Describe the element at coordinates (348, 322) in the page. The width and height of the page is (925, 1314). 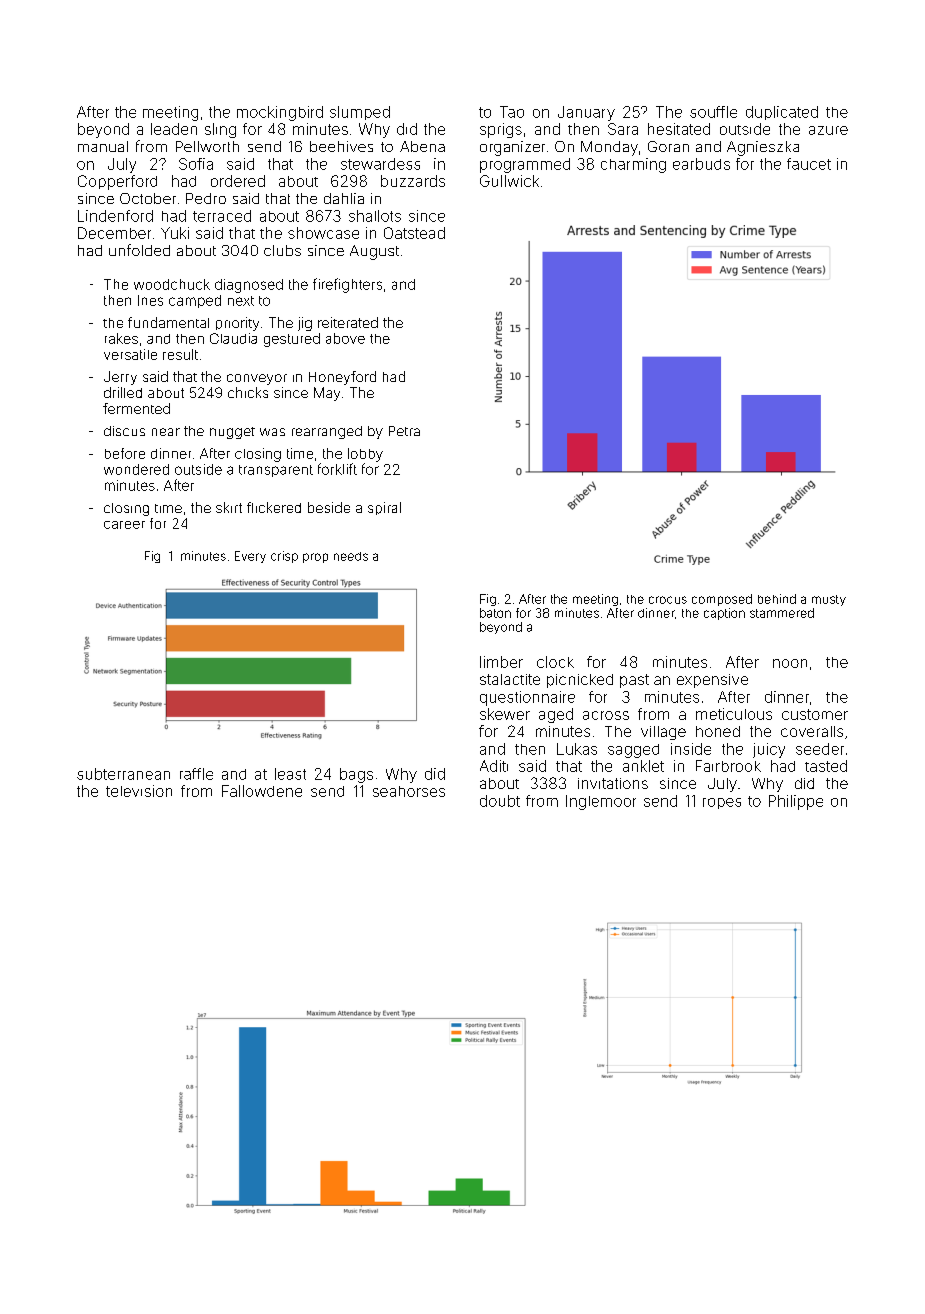
I see `reiterated` at that location.
